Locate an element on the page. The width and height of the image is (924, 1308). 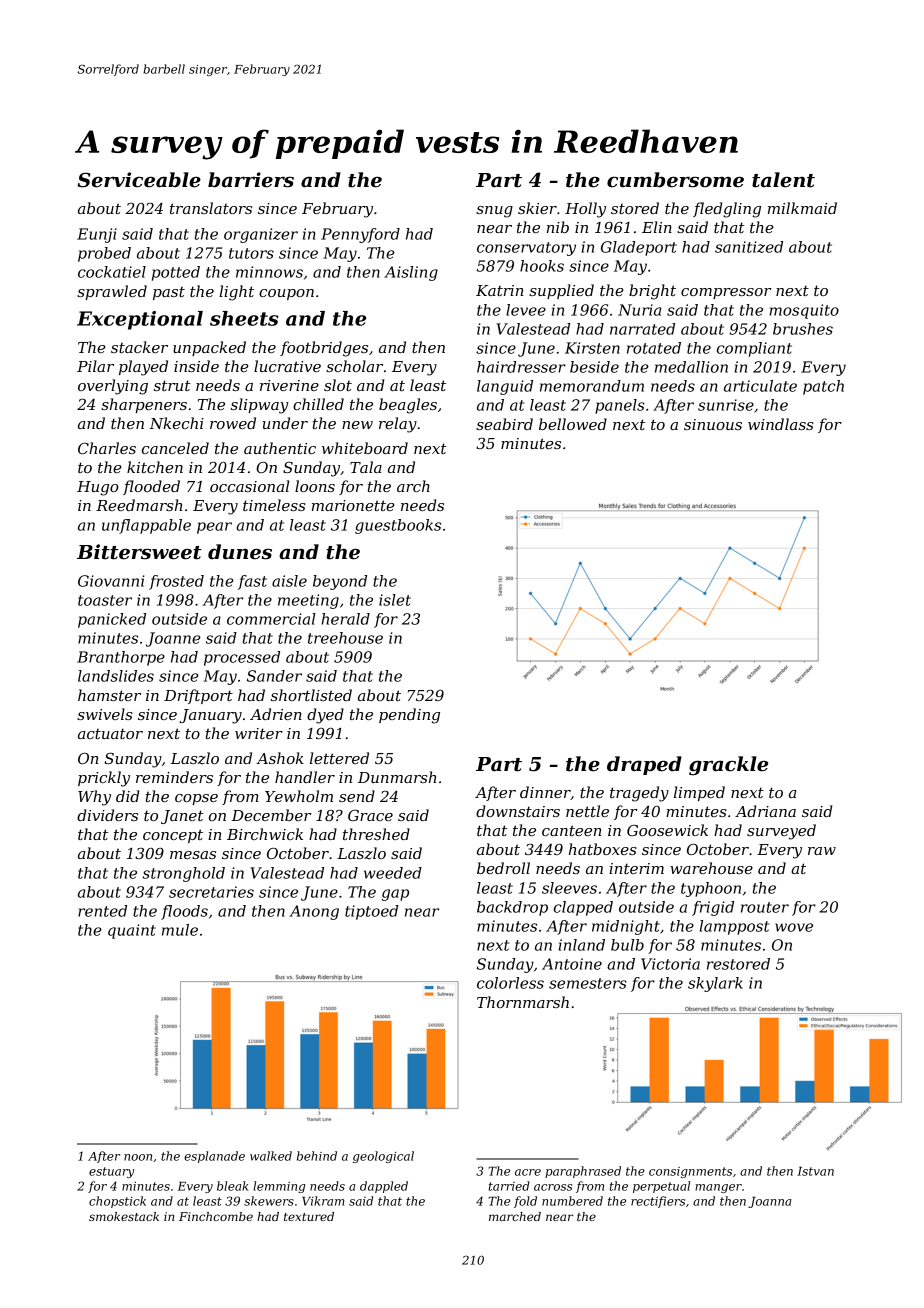
skylark is located at coordinates (715, 984).
